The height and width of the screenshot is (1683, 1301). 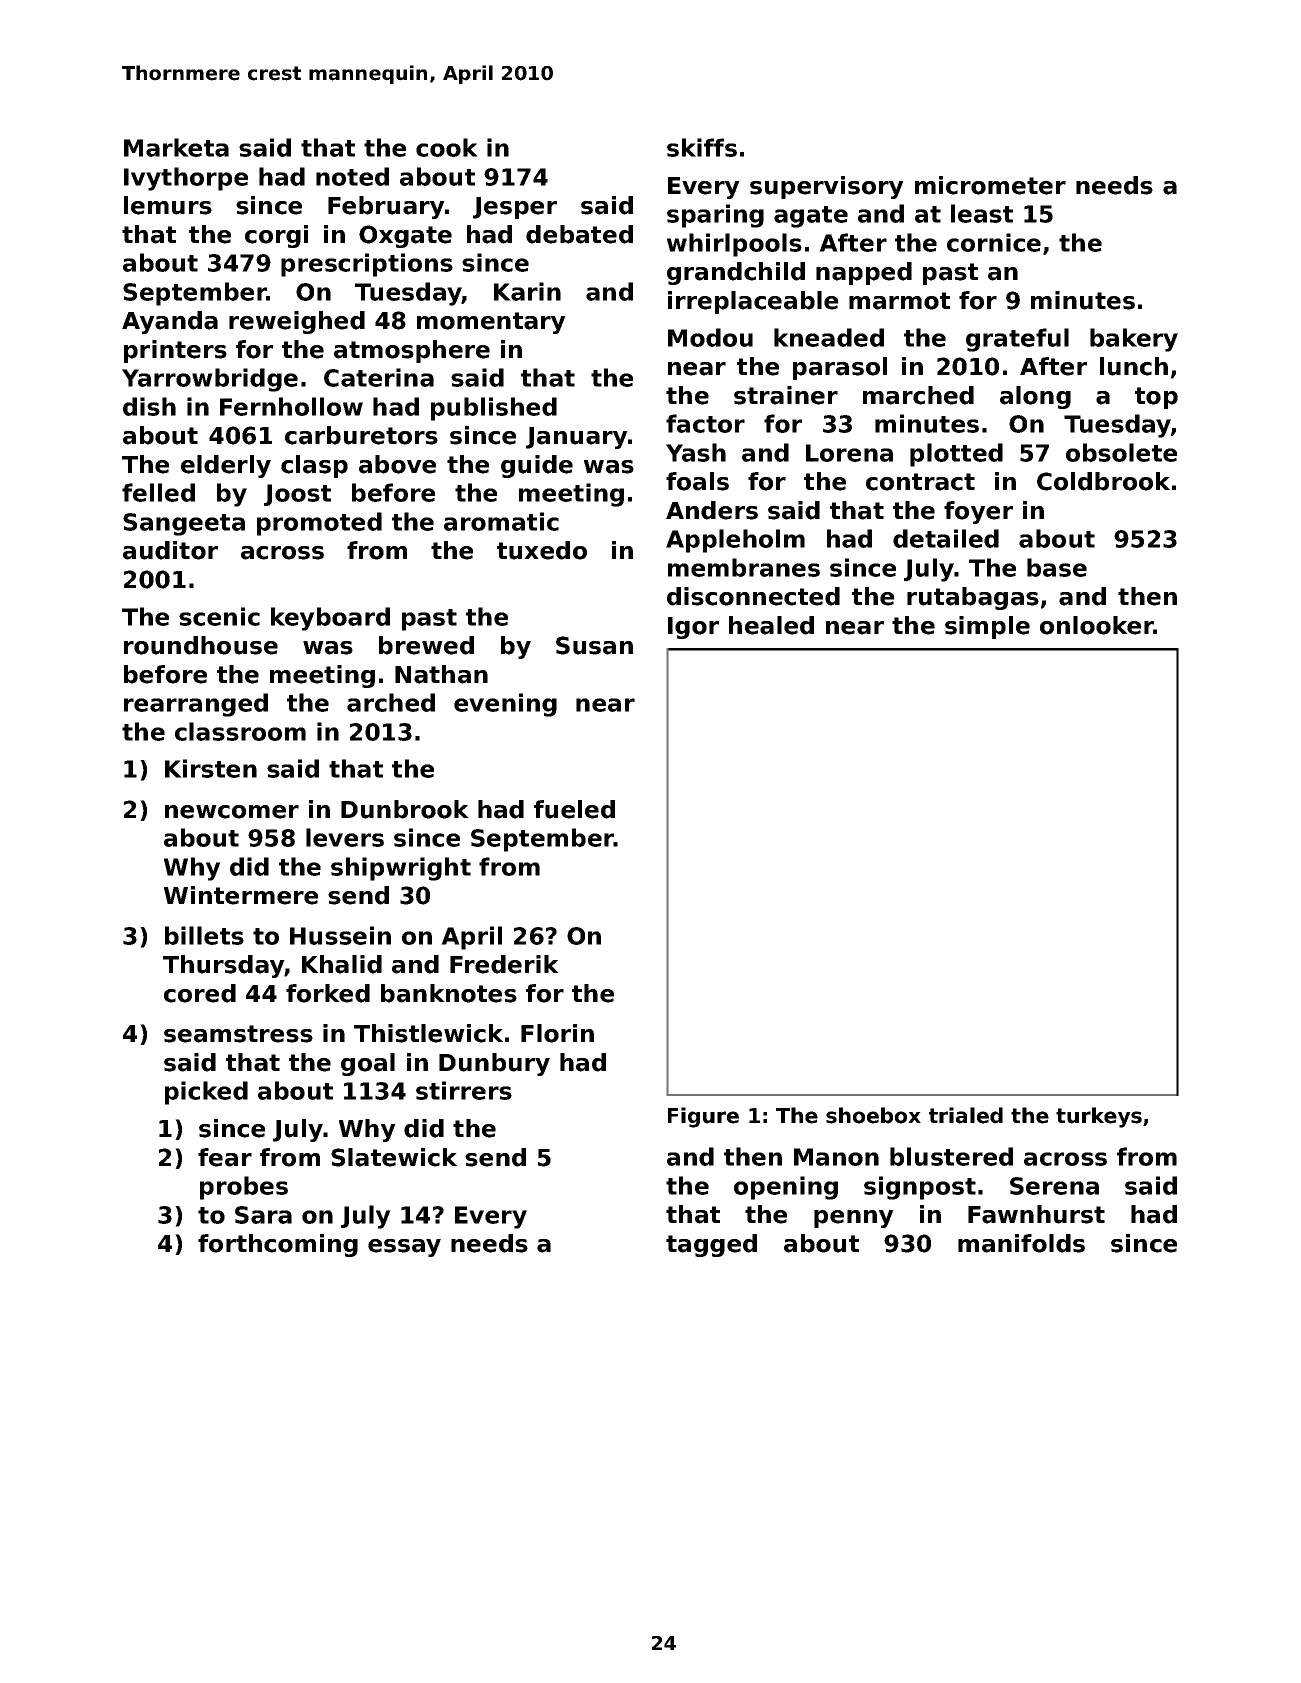 What do you see at coordinates (537, 466) in the screenshot?
I see `guide` at bounding box center [537, 466].
